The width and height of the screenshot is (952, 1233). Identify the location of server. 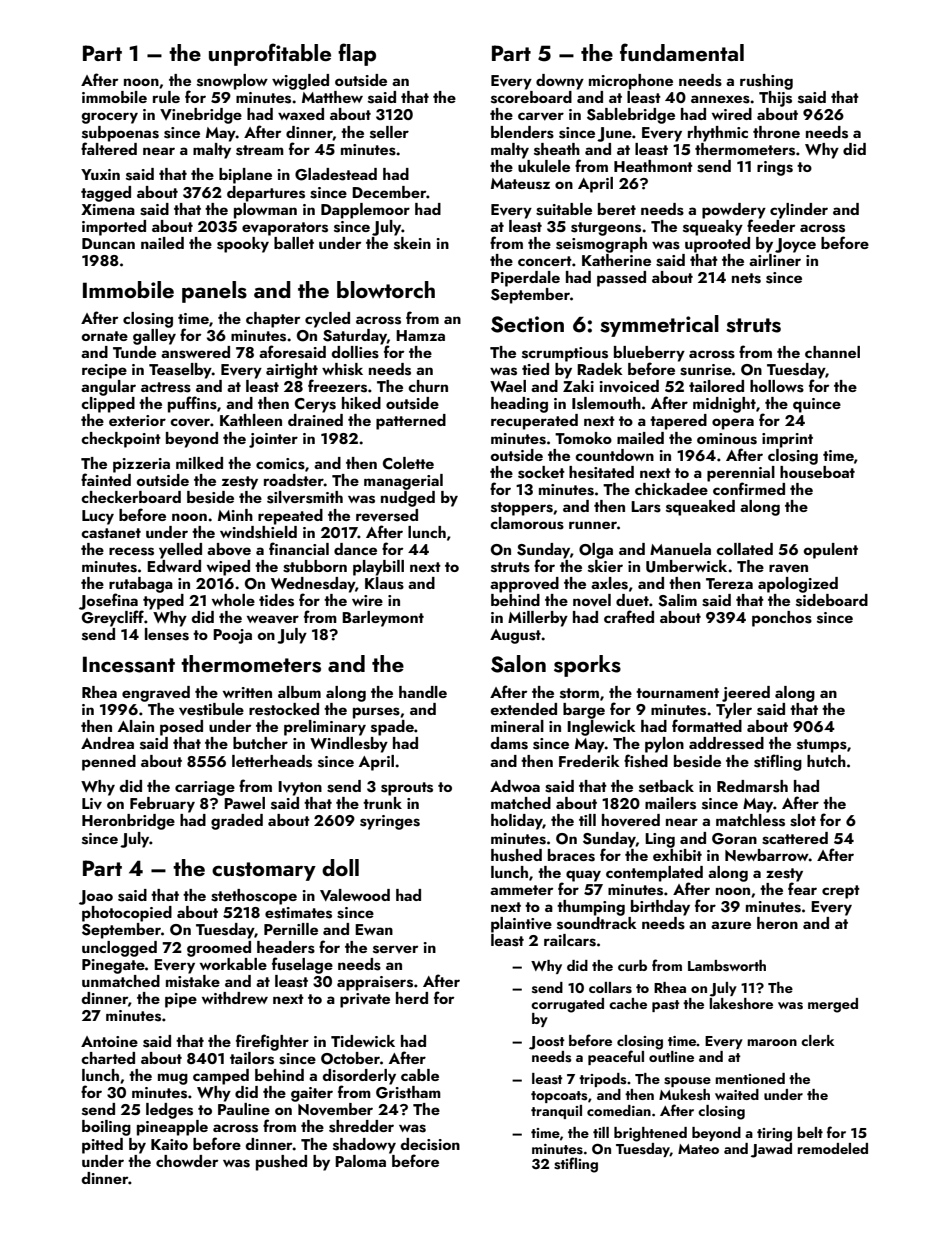
(395, 949).
